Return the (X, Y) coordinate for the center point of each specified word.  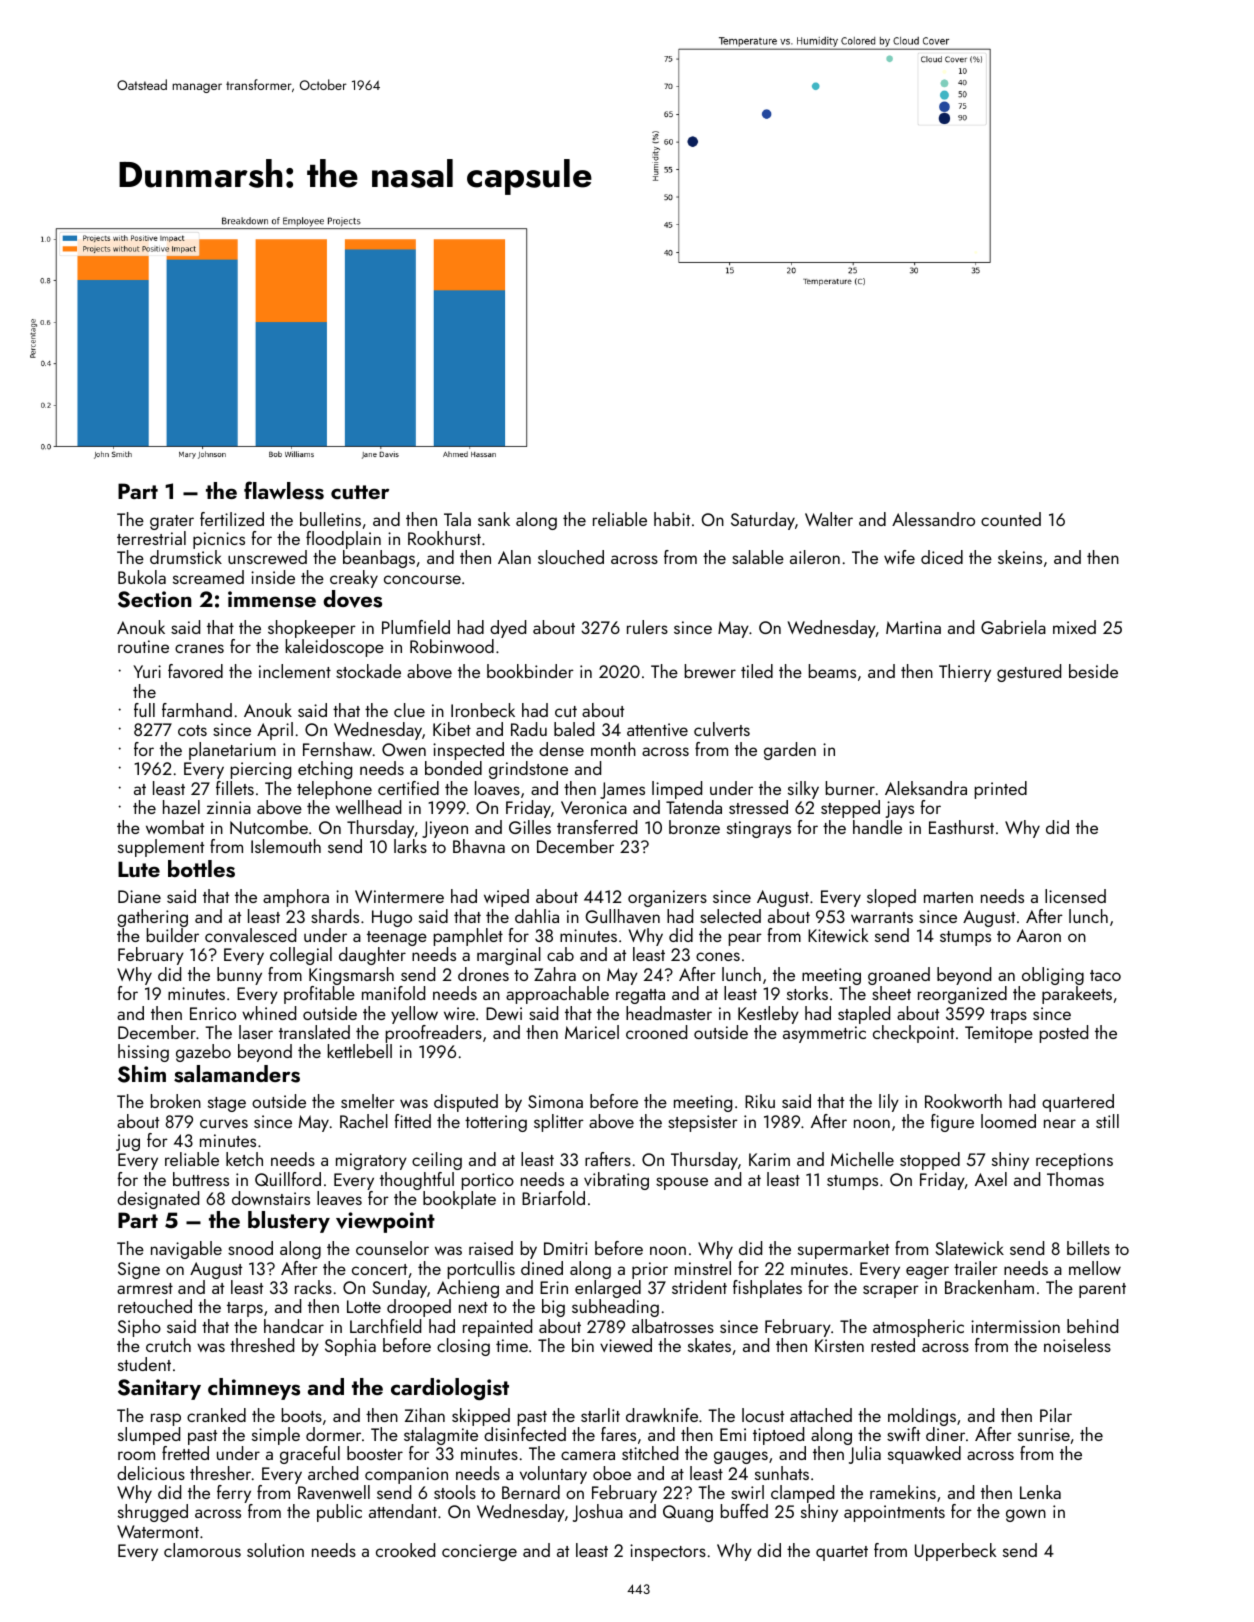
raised (491, 1248)
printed (1001, 790)
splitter (559, 1123)
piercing (261, 770)
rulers (647, 627)
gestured (1029, 673)
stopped (930, 1161)
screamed (208, 577)
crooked (405, 1550)
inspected (468, 751)
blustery (289, 1222)
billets (1088, 1248)
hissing (143, 1053)
